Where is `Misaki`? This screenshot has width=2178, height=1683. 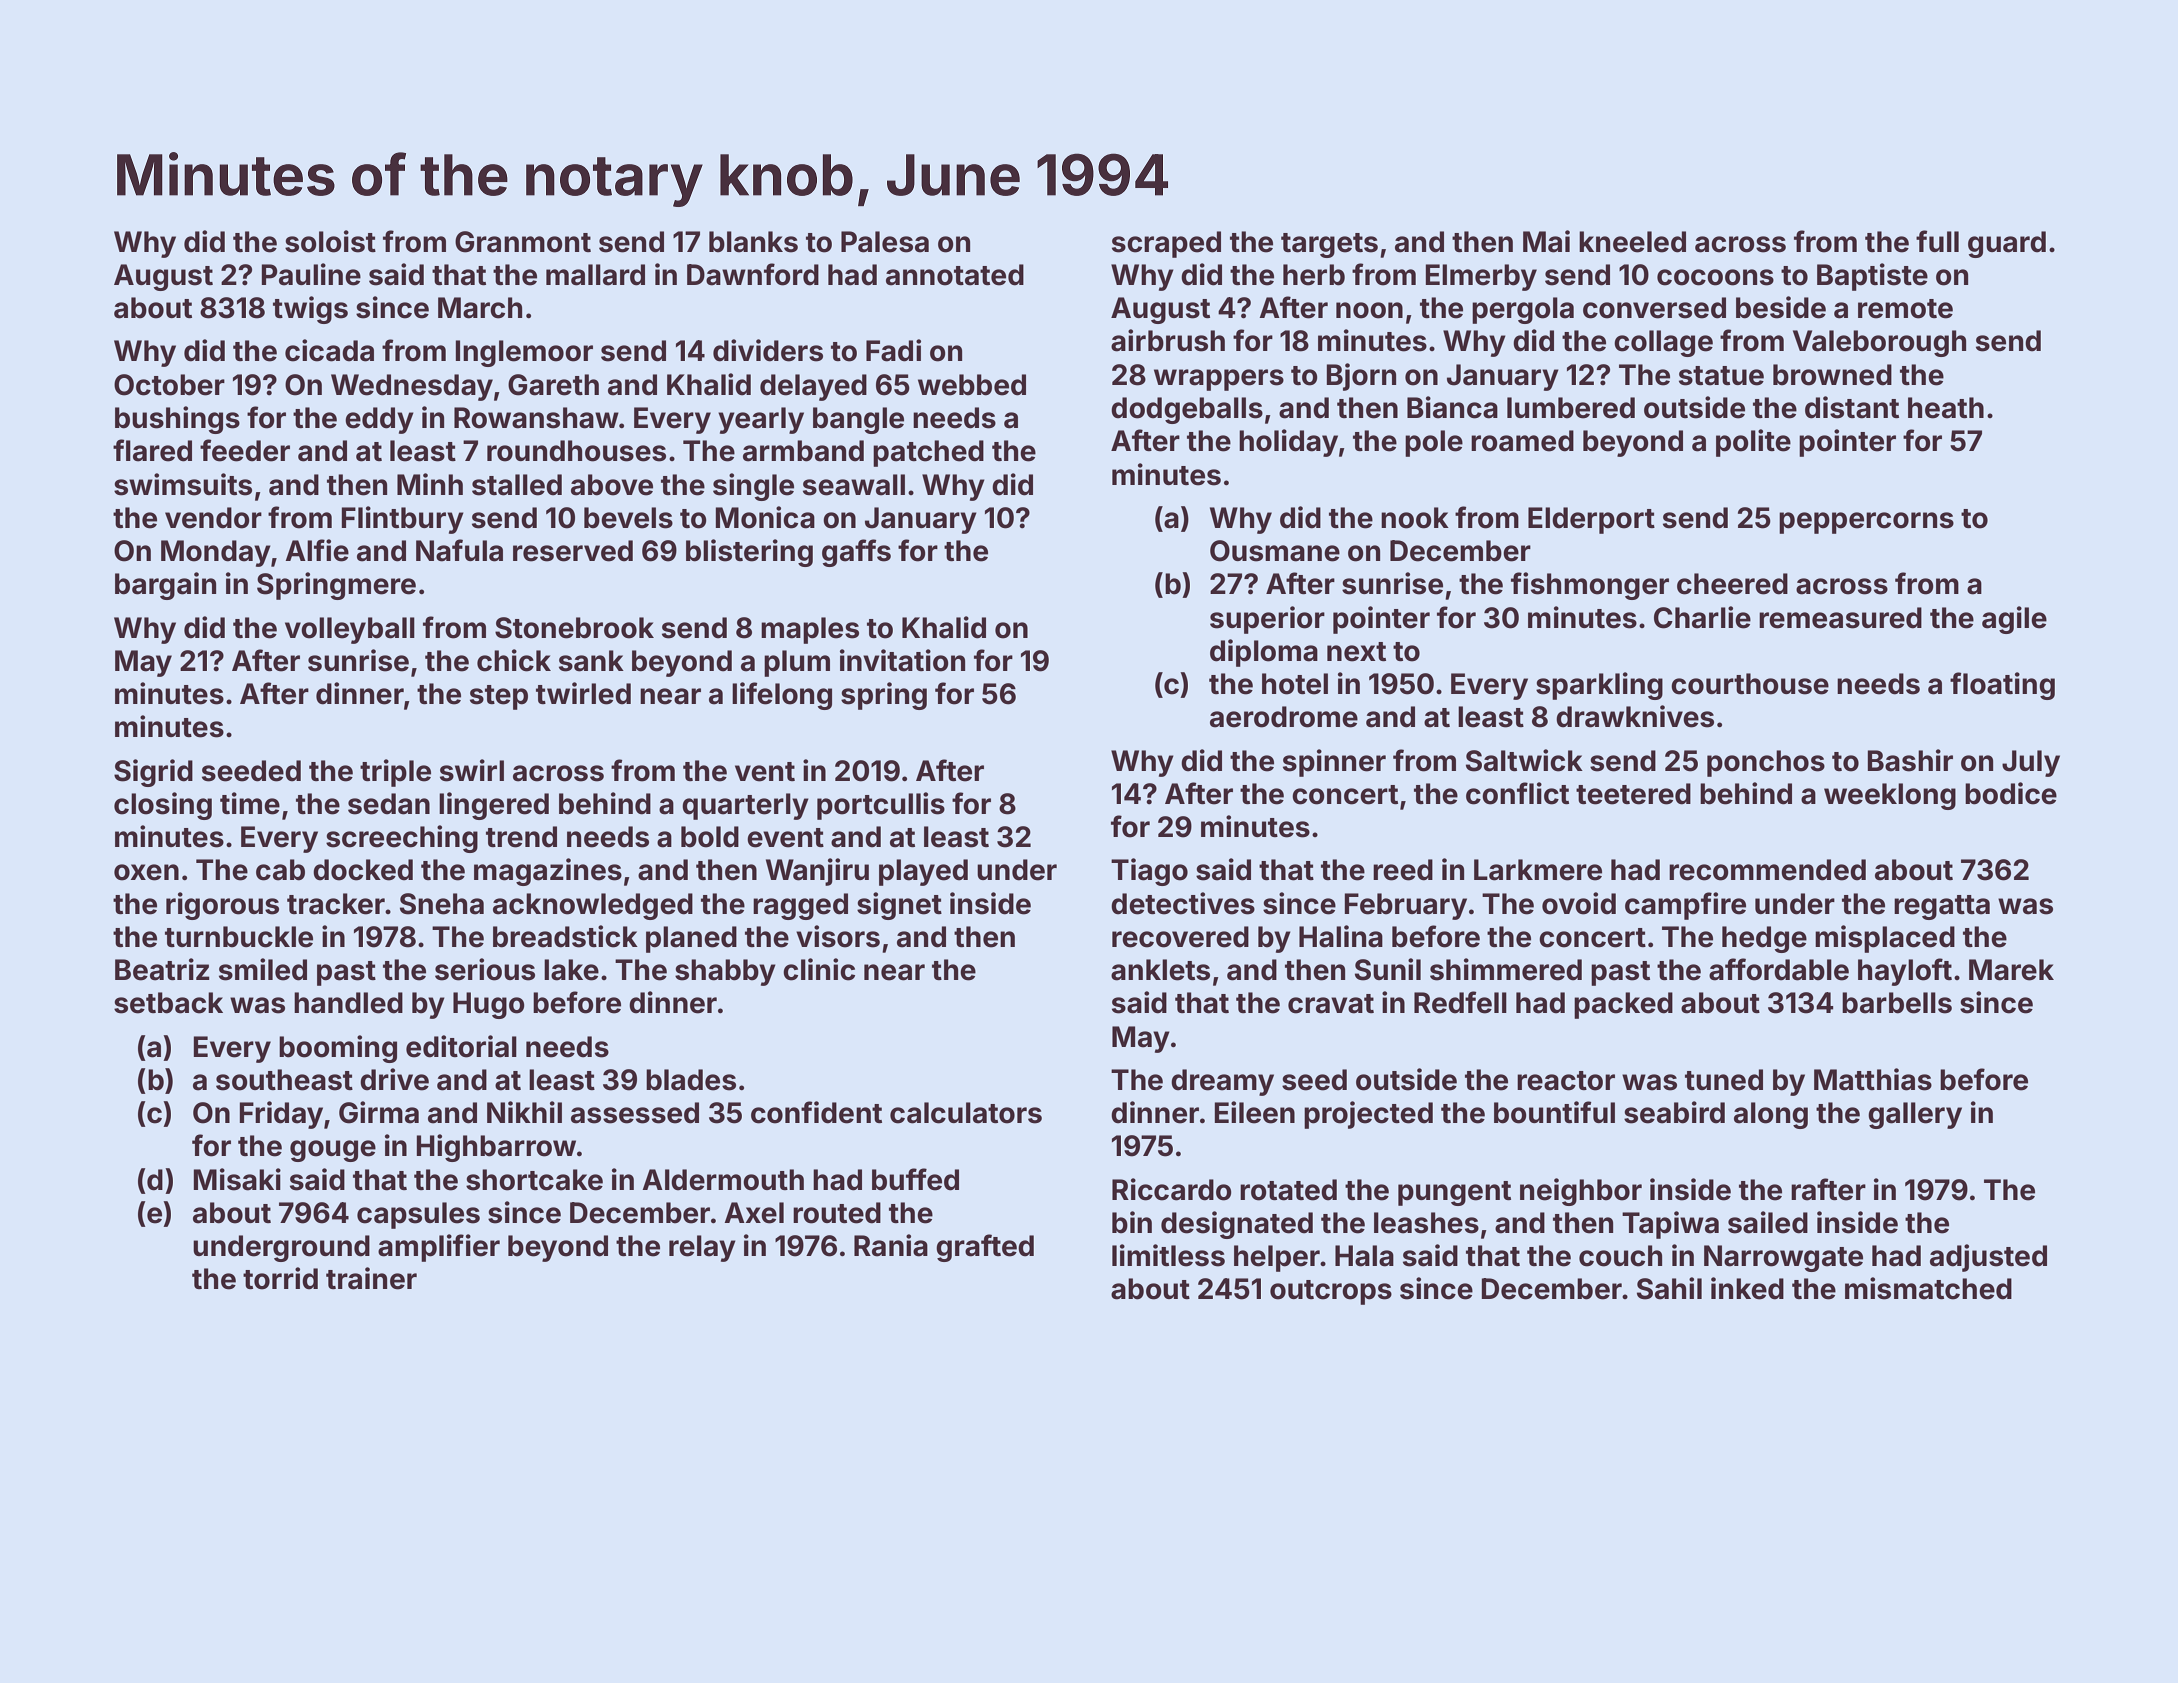 Misaki is located at coordinates (237, 1179).
